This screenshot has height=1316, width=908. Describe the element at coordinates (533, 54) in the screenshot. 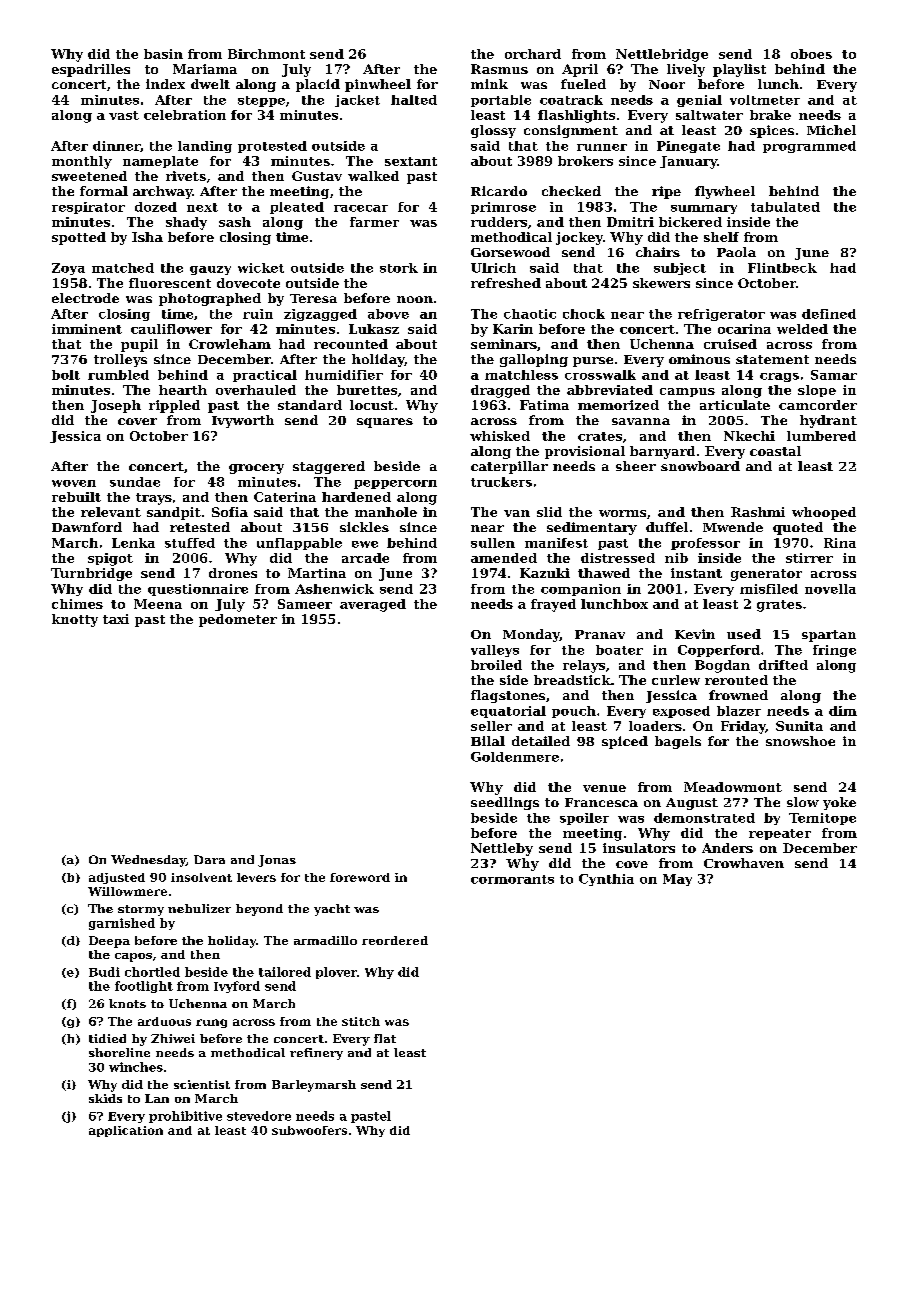

I see `orchard` at that location.
